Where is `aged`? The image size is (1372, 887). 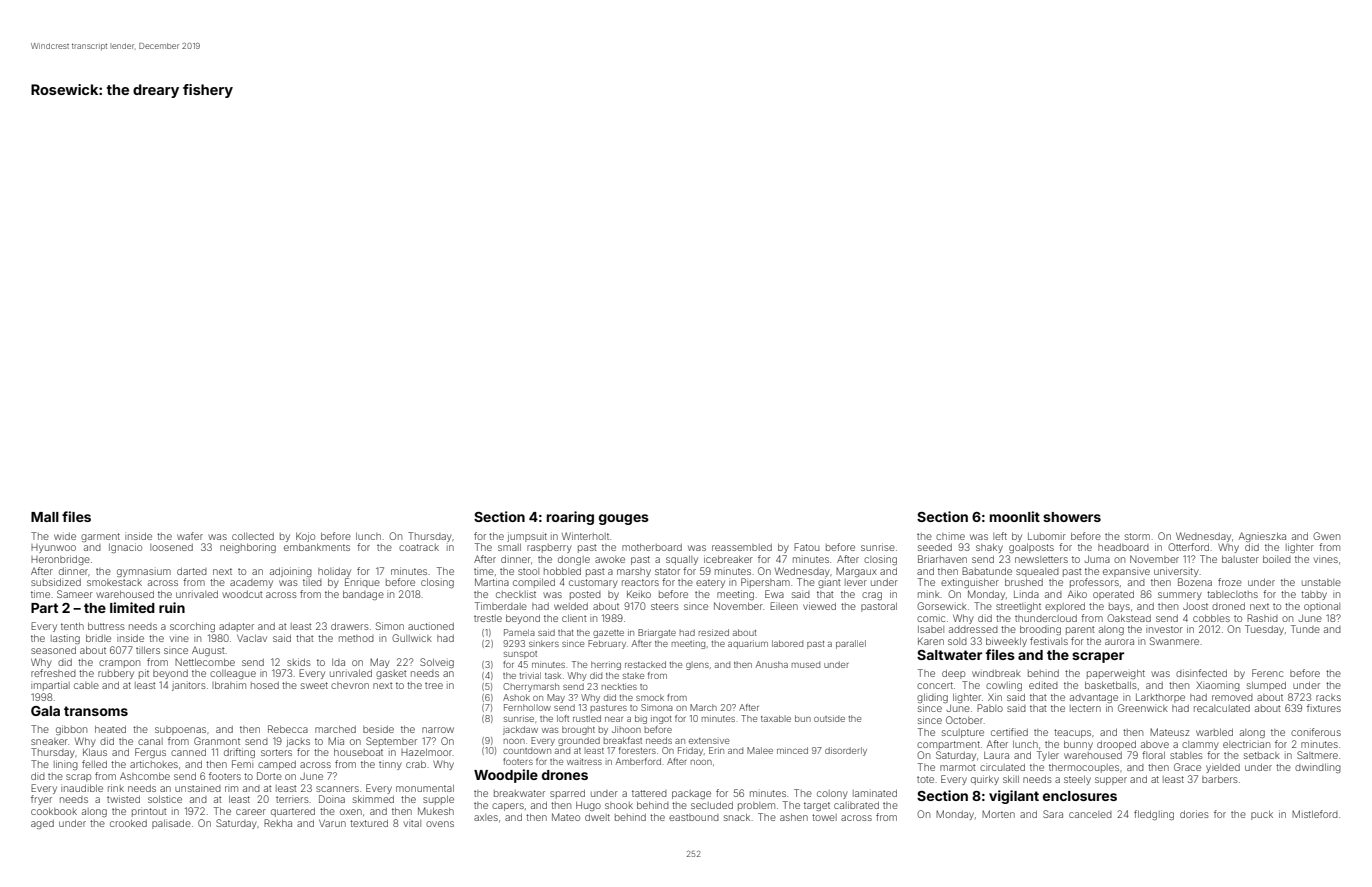
aged is located at coordinates (42, 824).
